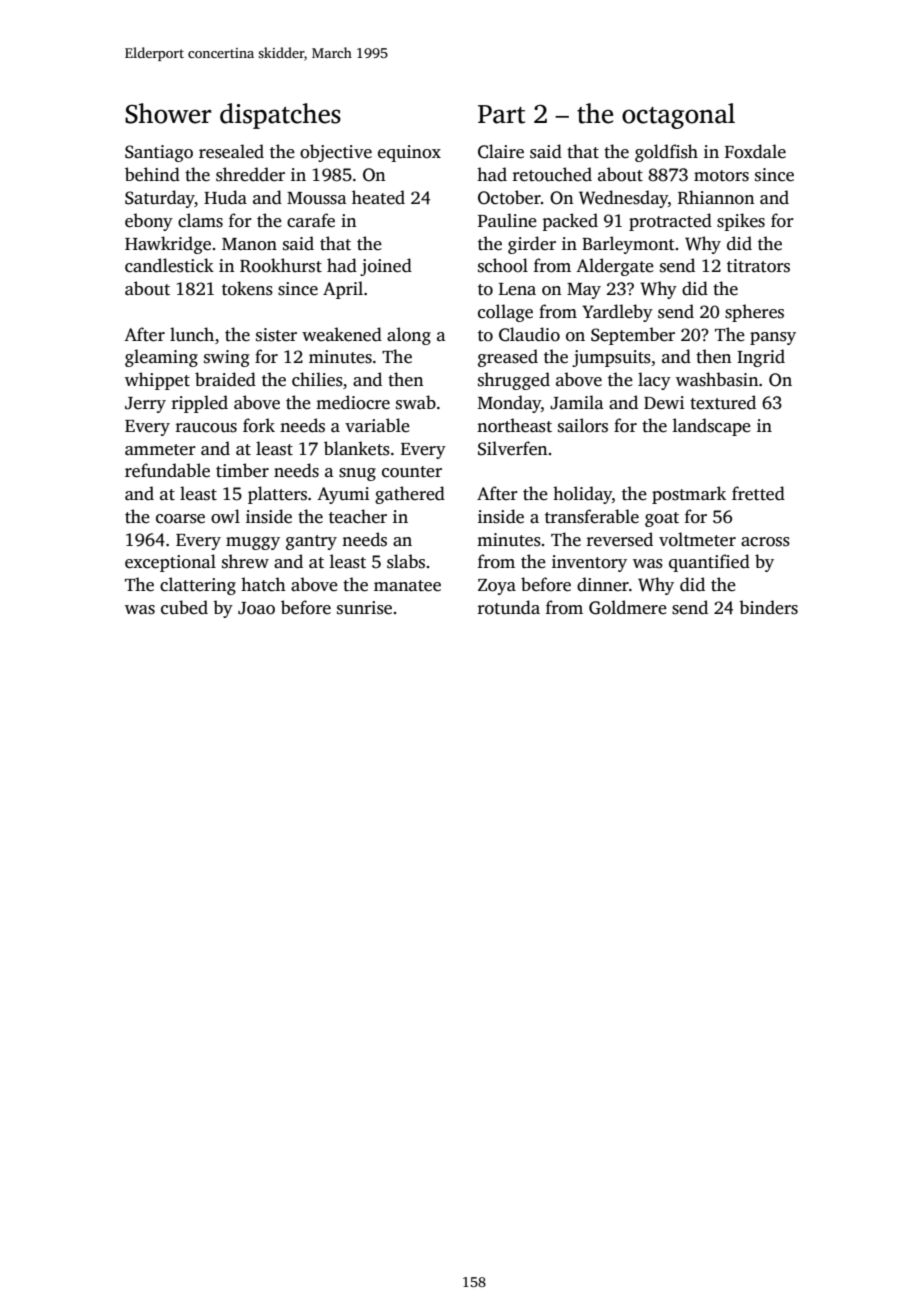  Describe the element at coordinates (723, 402) in the document. I see `textured` at that location.
